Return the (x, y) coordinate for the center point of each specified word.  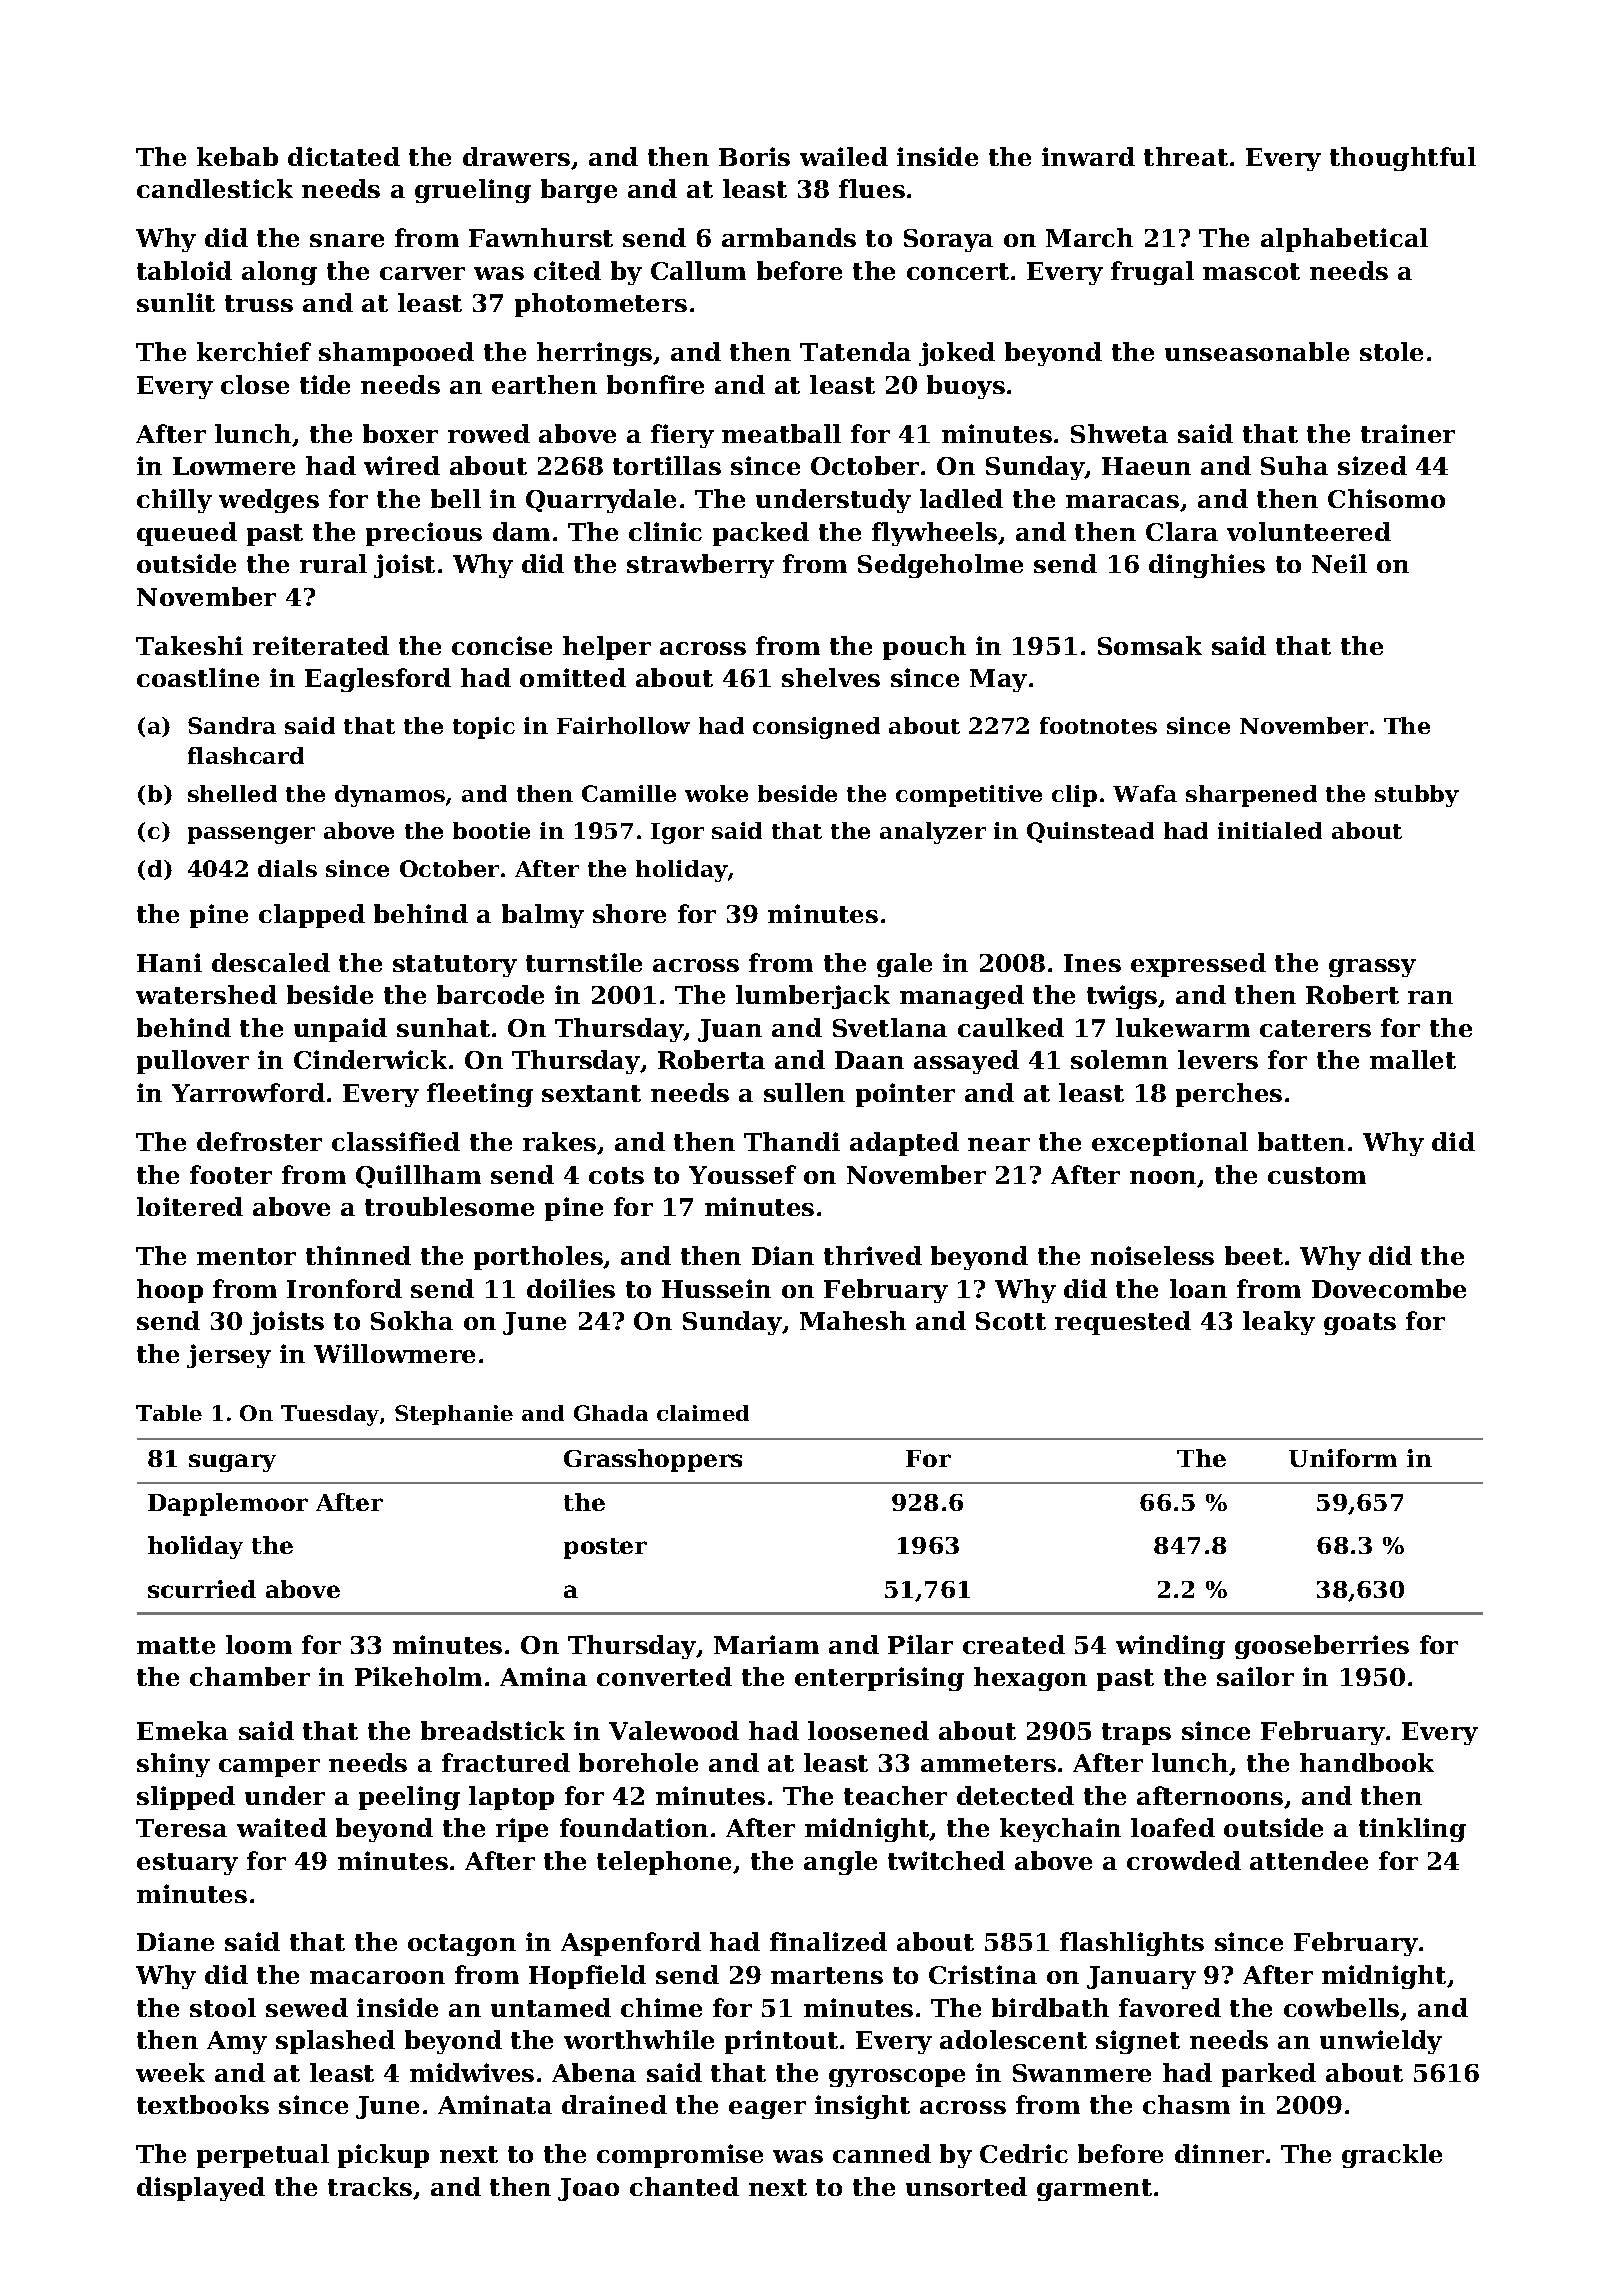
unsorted (966, 2186)
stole (1391, 351)
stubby (1417, 796)
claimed (703, 1413)
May (998, 680)
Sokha (412, 1320)
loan (1198, 1288)
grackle (1392, 2156)
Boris (754, 156)
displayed (201, 2189)
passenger (251, 835)
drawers (516, 156)
